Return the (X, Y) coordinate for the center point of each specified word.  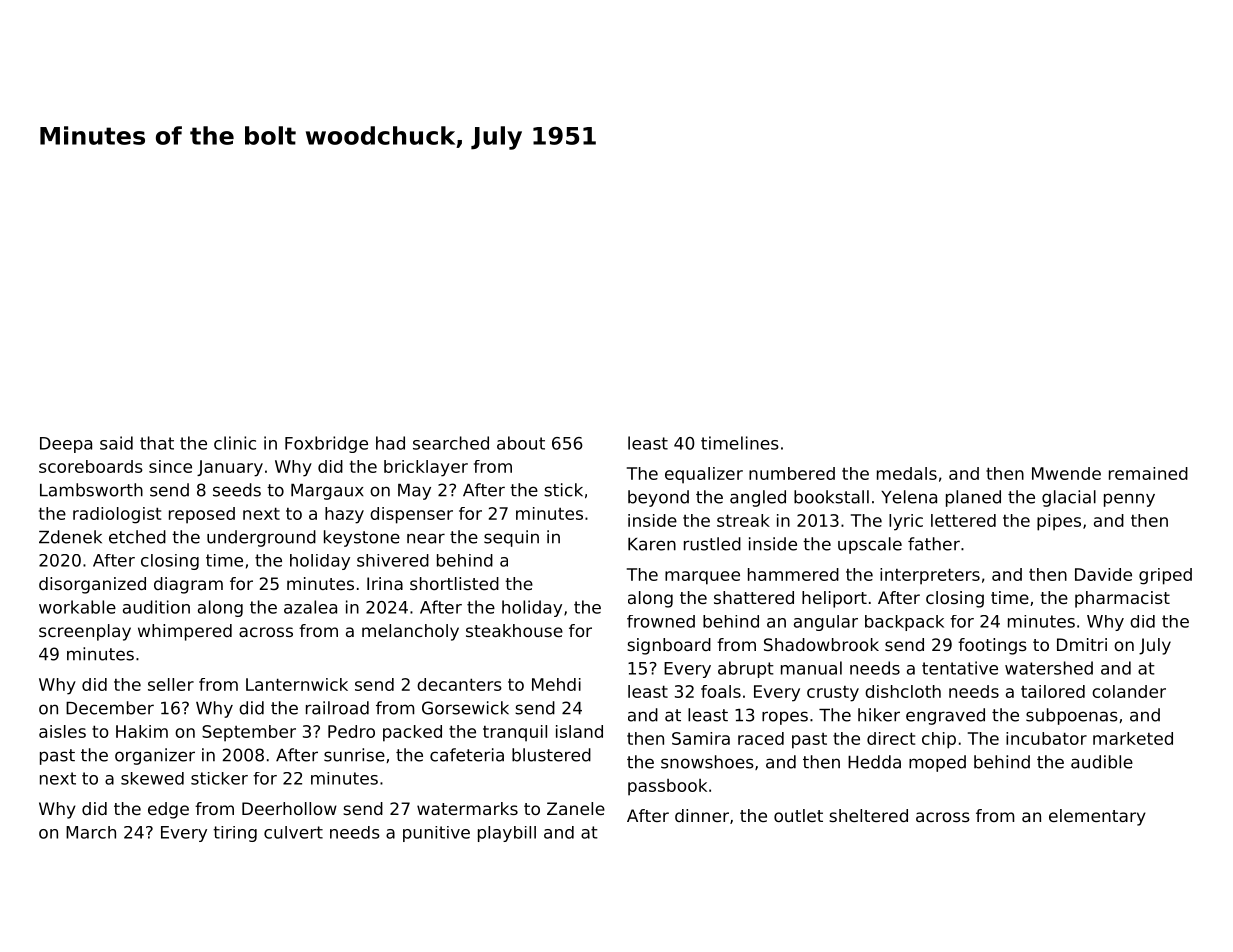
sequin (511, 538)
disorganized (92, 585)
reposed (202, 515)
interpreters (930, 576)
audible (1102, 762)
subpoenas (1072, 716)
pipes (1059, 522)
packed (412, 733)
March (91, 832)
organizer (155, 756)
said (116, 443)
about (521, 443)
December (110, 708)
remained (1148, 473)
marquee (702, 578)
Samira (701, 738)
